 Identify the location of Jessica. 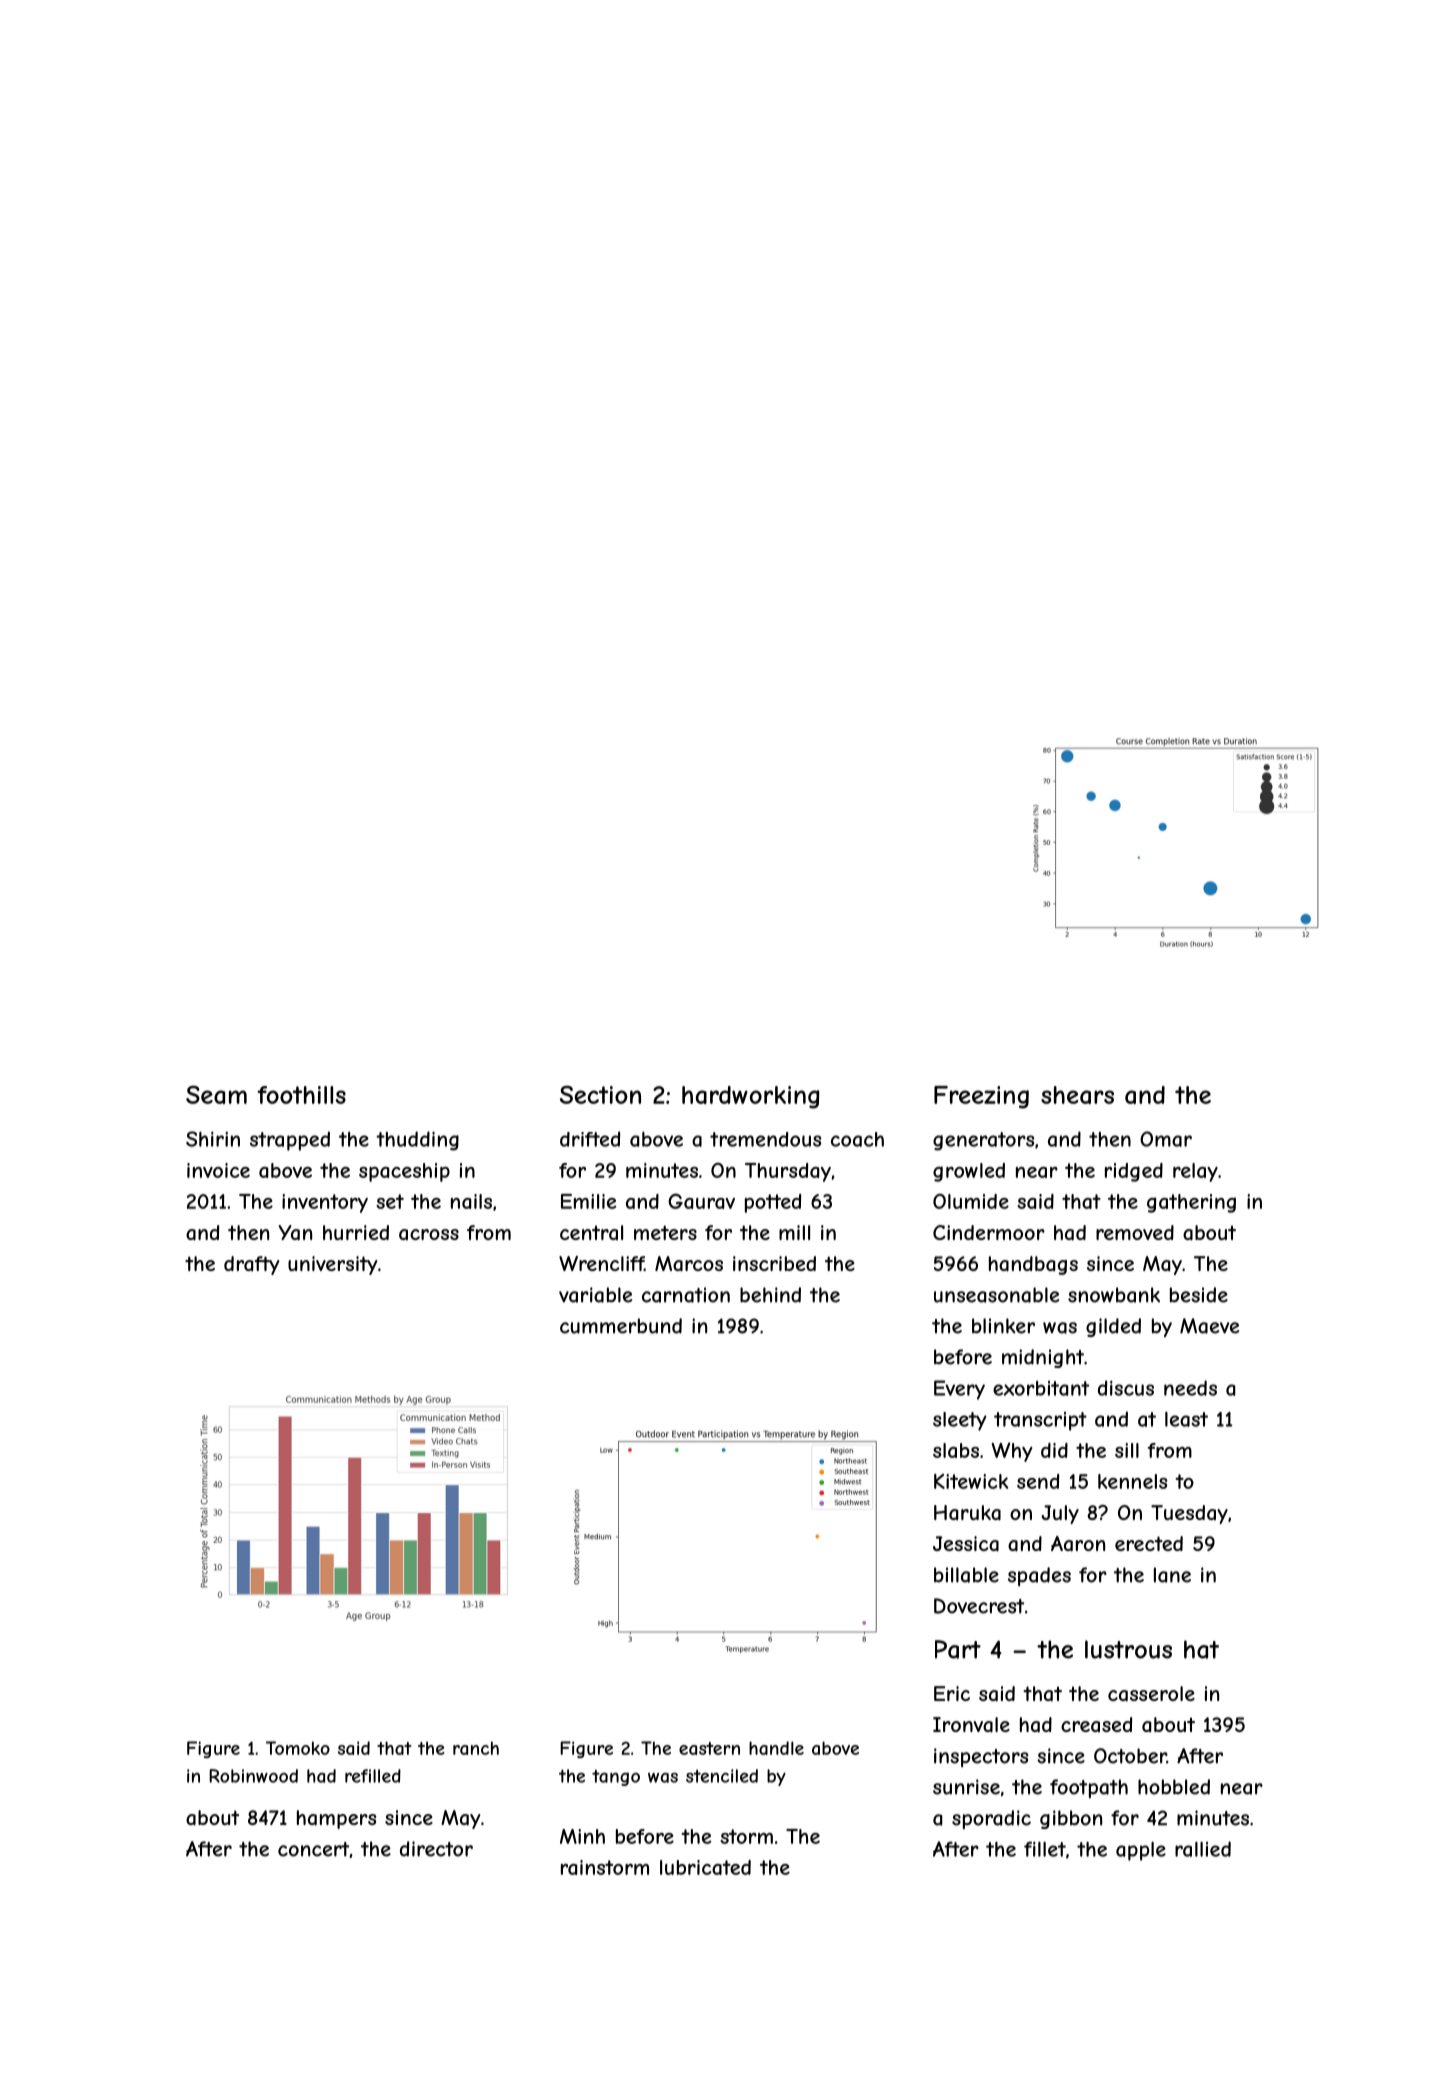
(966, 1544).
